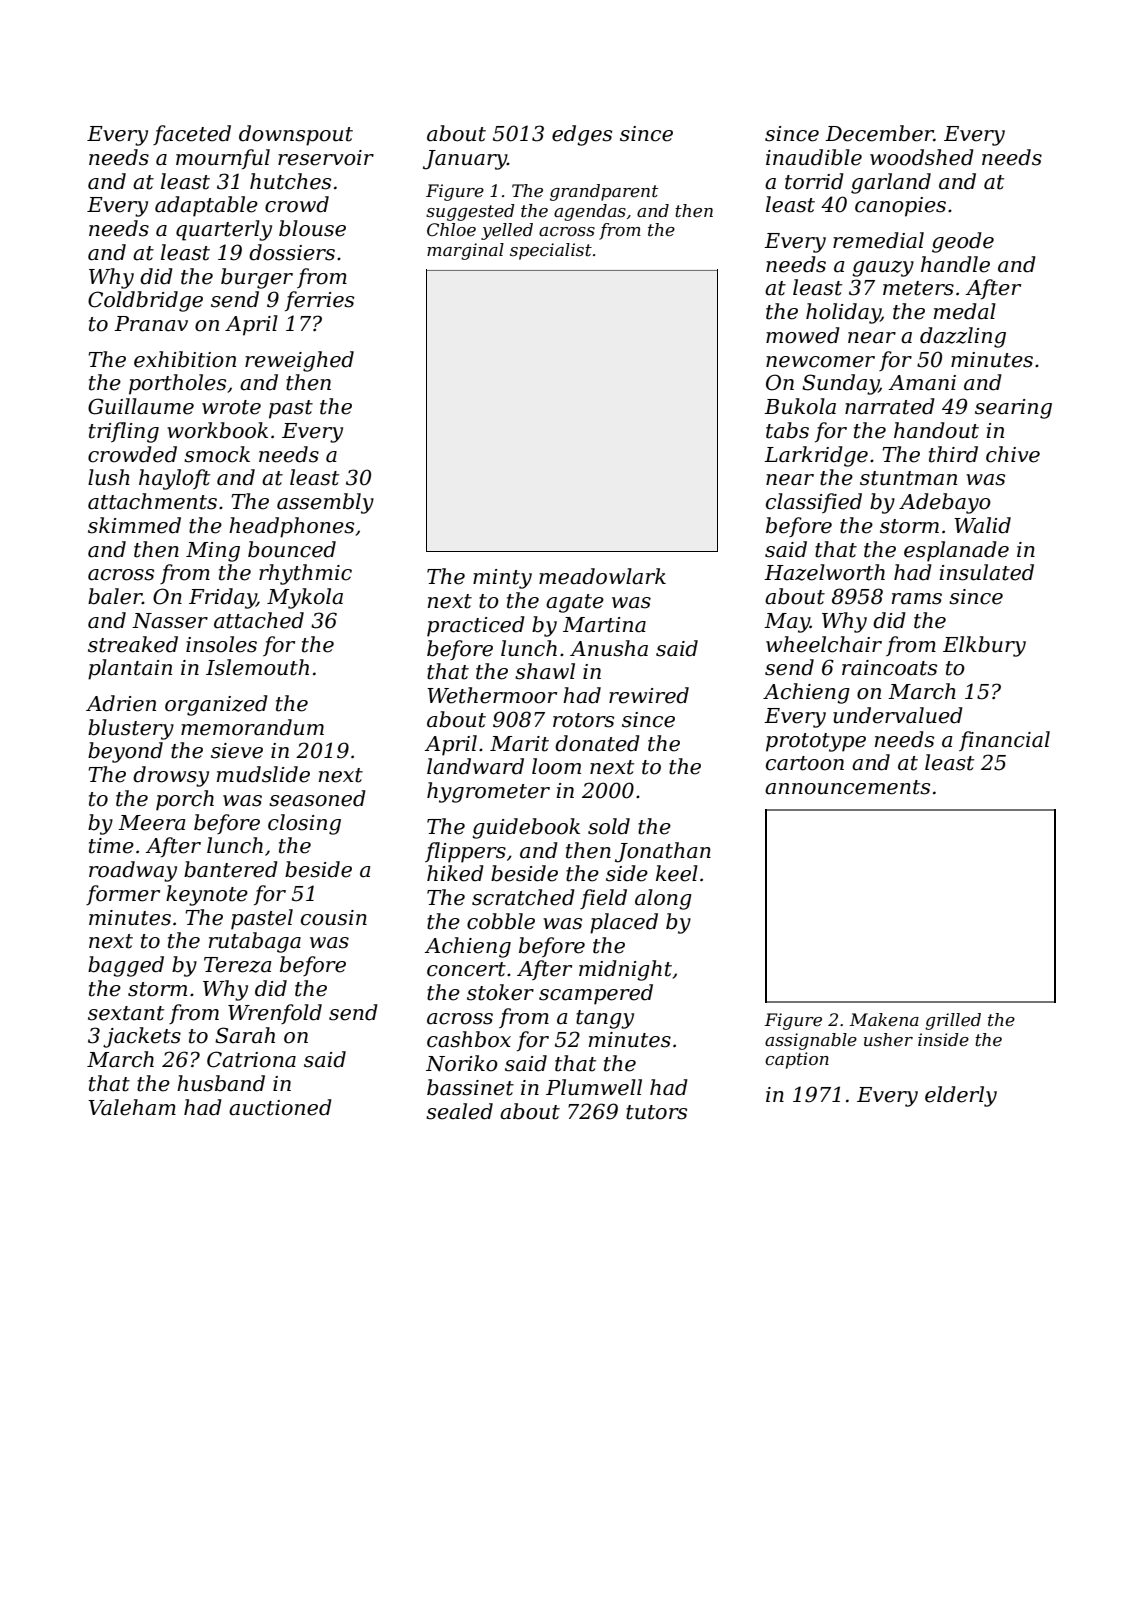 The height and width of the document is (1617, 1144). I want to click on attachments, so click(152, 501).
